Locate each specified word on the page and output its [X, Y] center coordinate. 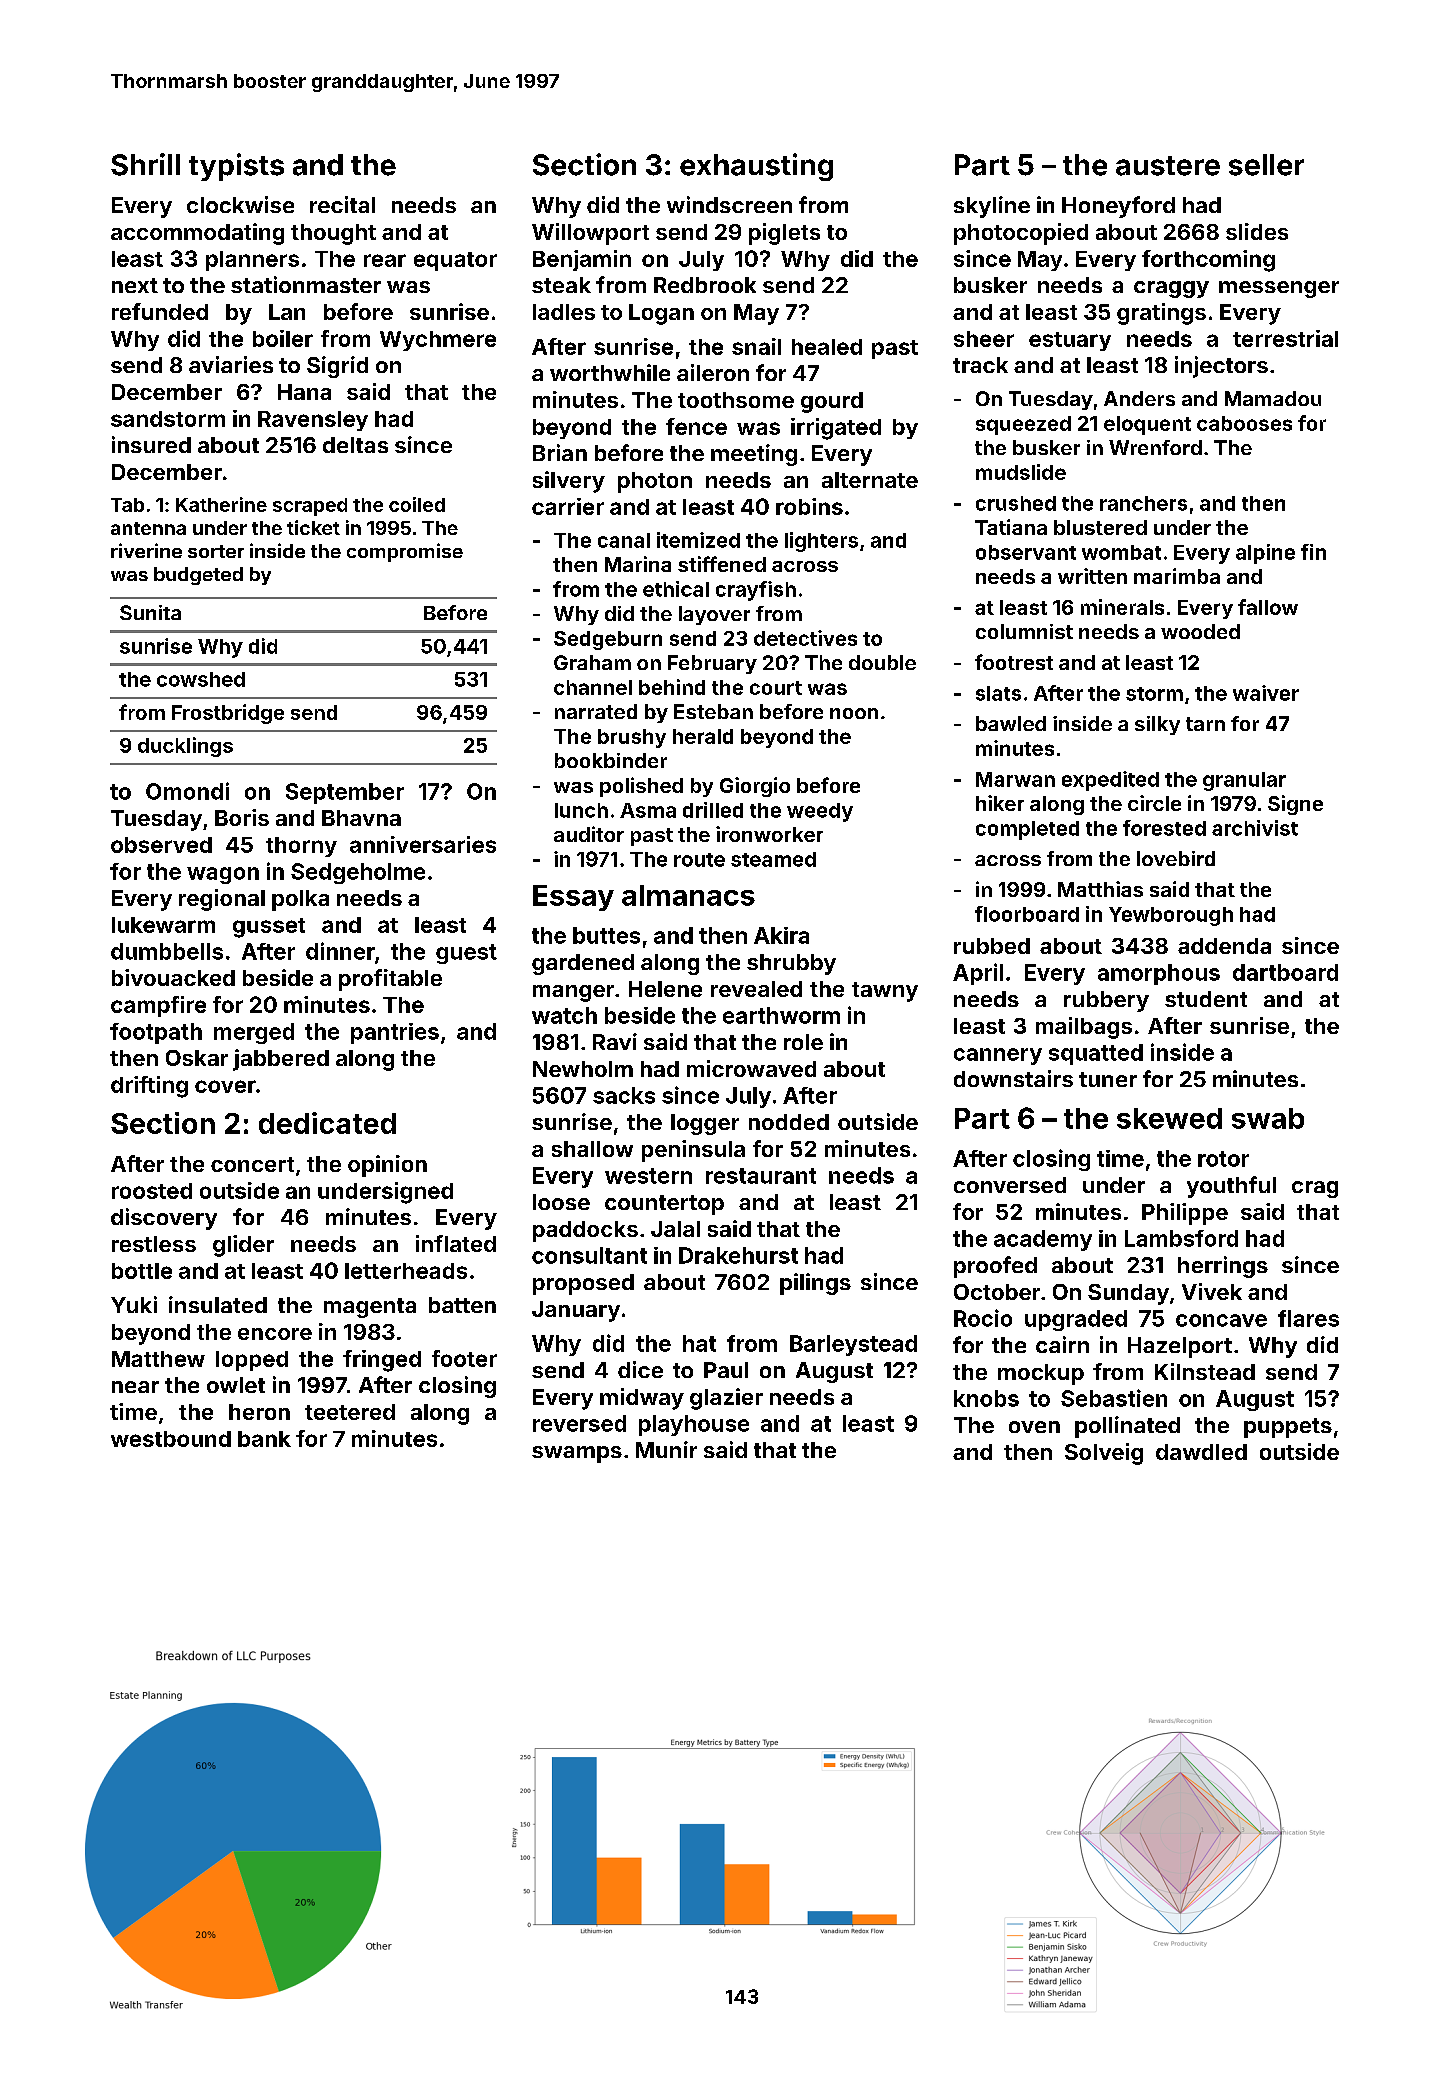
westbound [171, 1439]
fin [1313, 552]
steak [561, 285]
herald [703, 736]
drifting [149, 1087]
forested [1164, 828]
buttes [606, 935]
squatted [1096, 1054]
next [135, 285]
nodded [789, 1122]
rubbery [1106, 1001]
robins [809, 506]
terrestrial [1285, 338]
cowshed [201, 679]
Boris [242, 817]
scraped [310, 507]
